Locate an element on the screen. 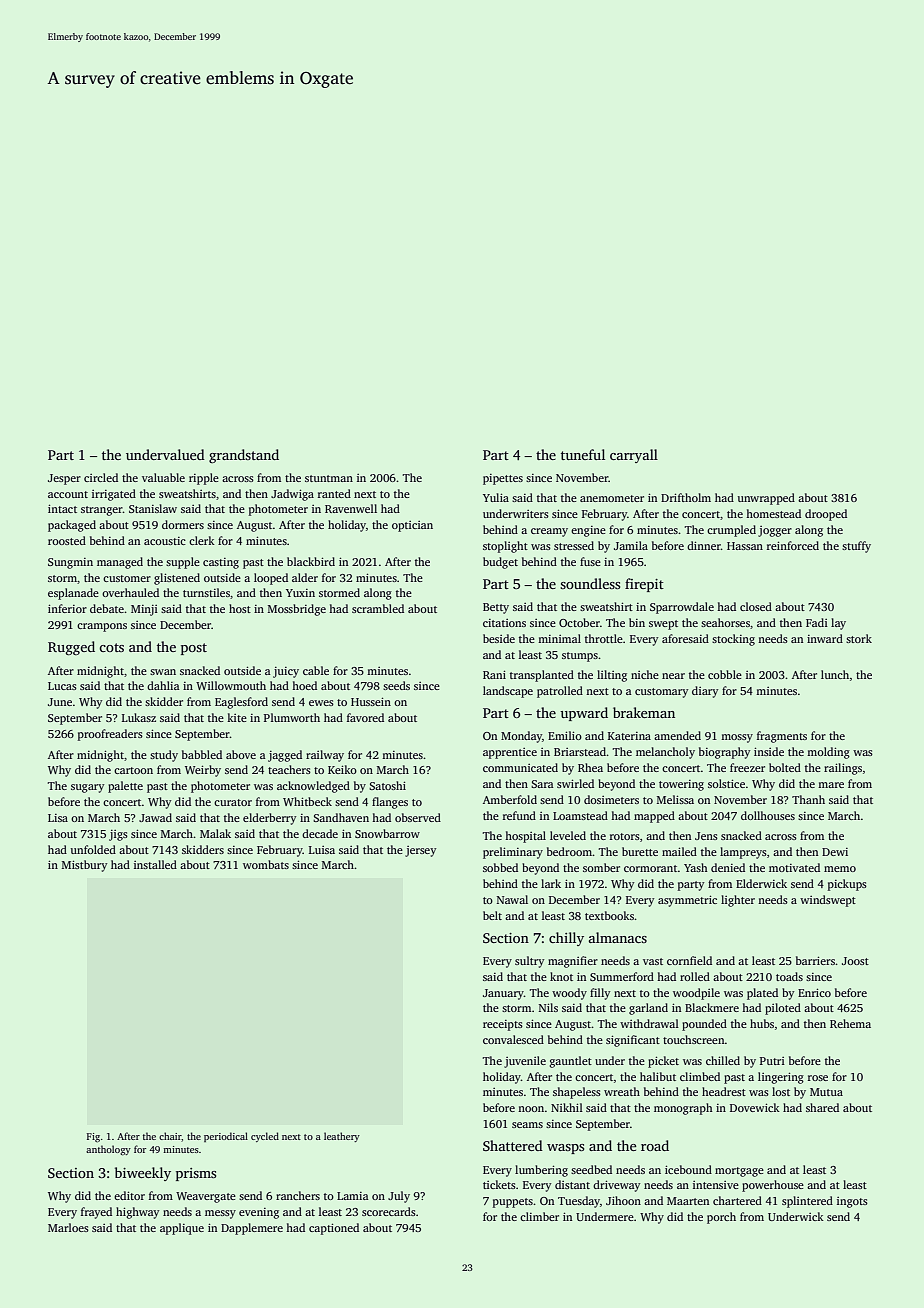 The height and width of the screenshot is (1308, 924). Driftholm is located at coordinates (686, 497).
